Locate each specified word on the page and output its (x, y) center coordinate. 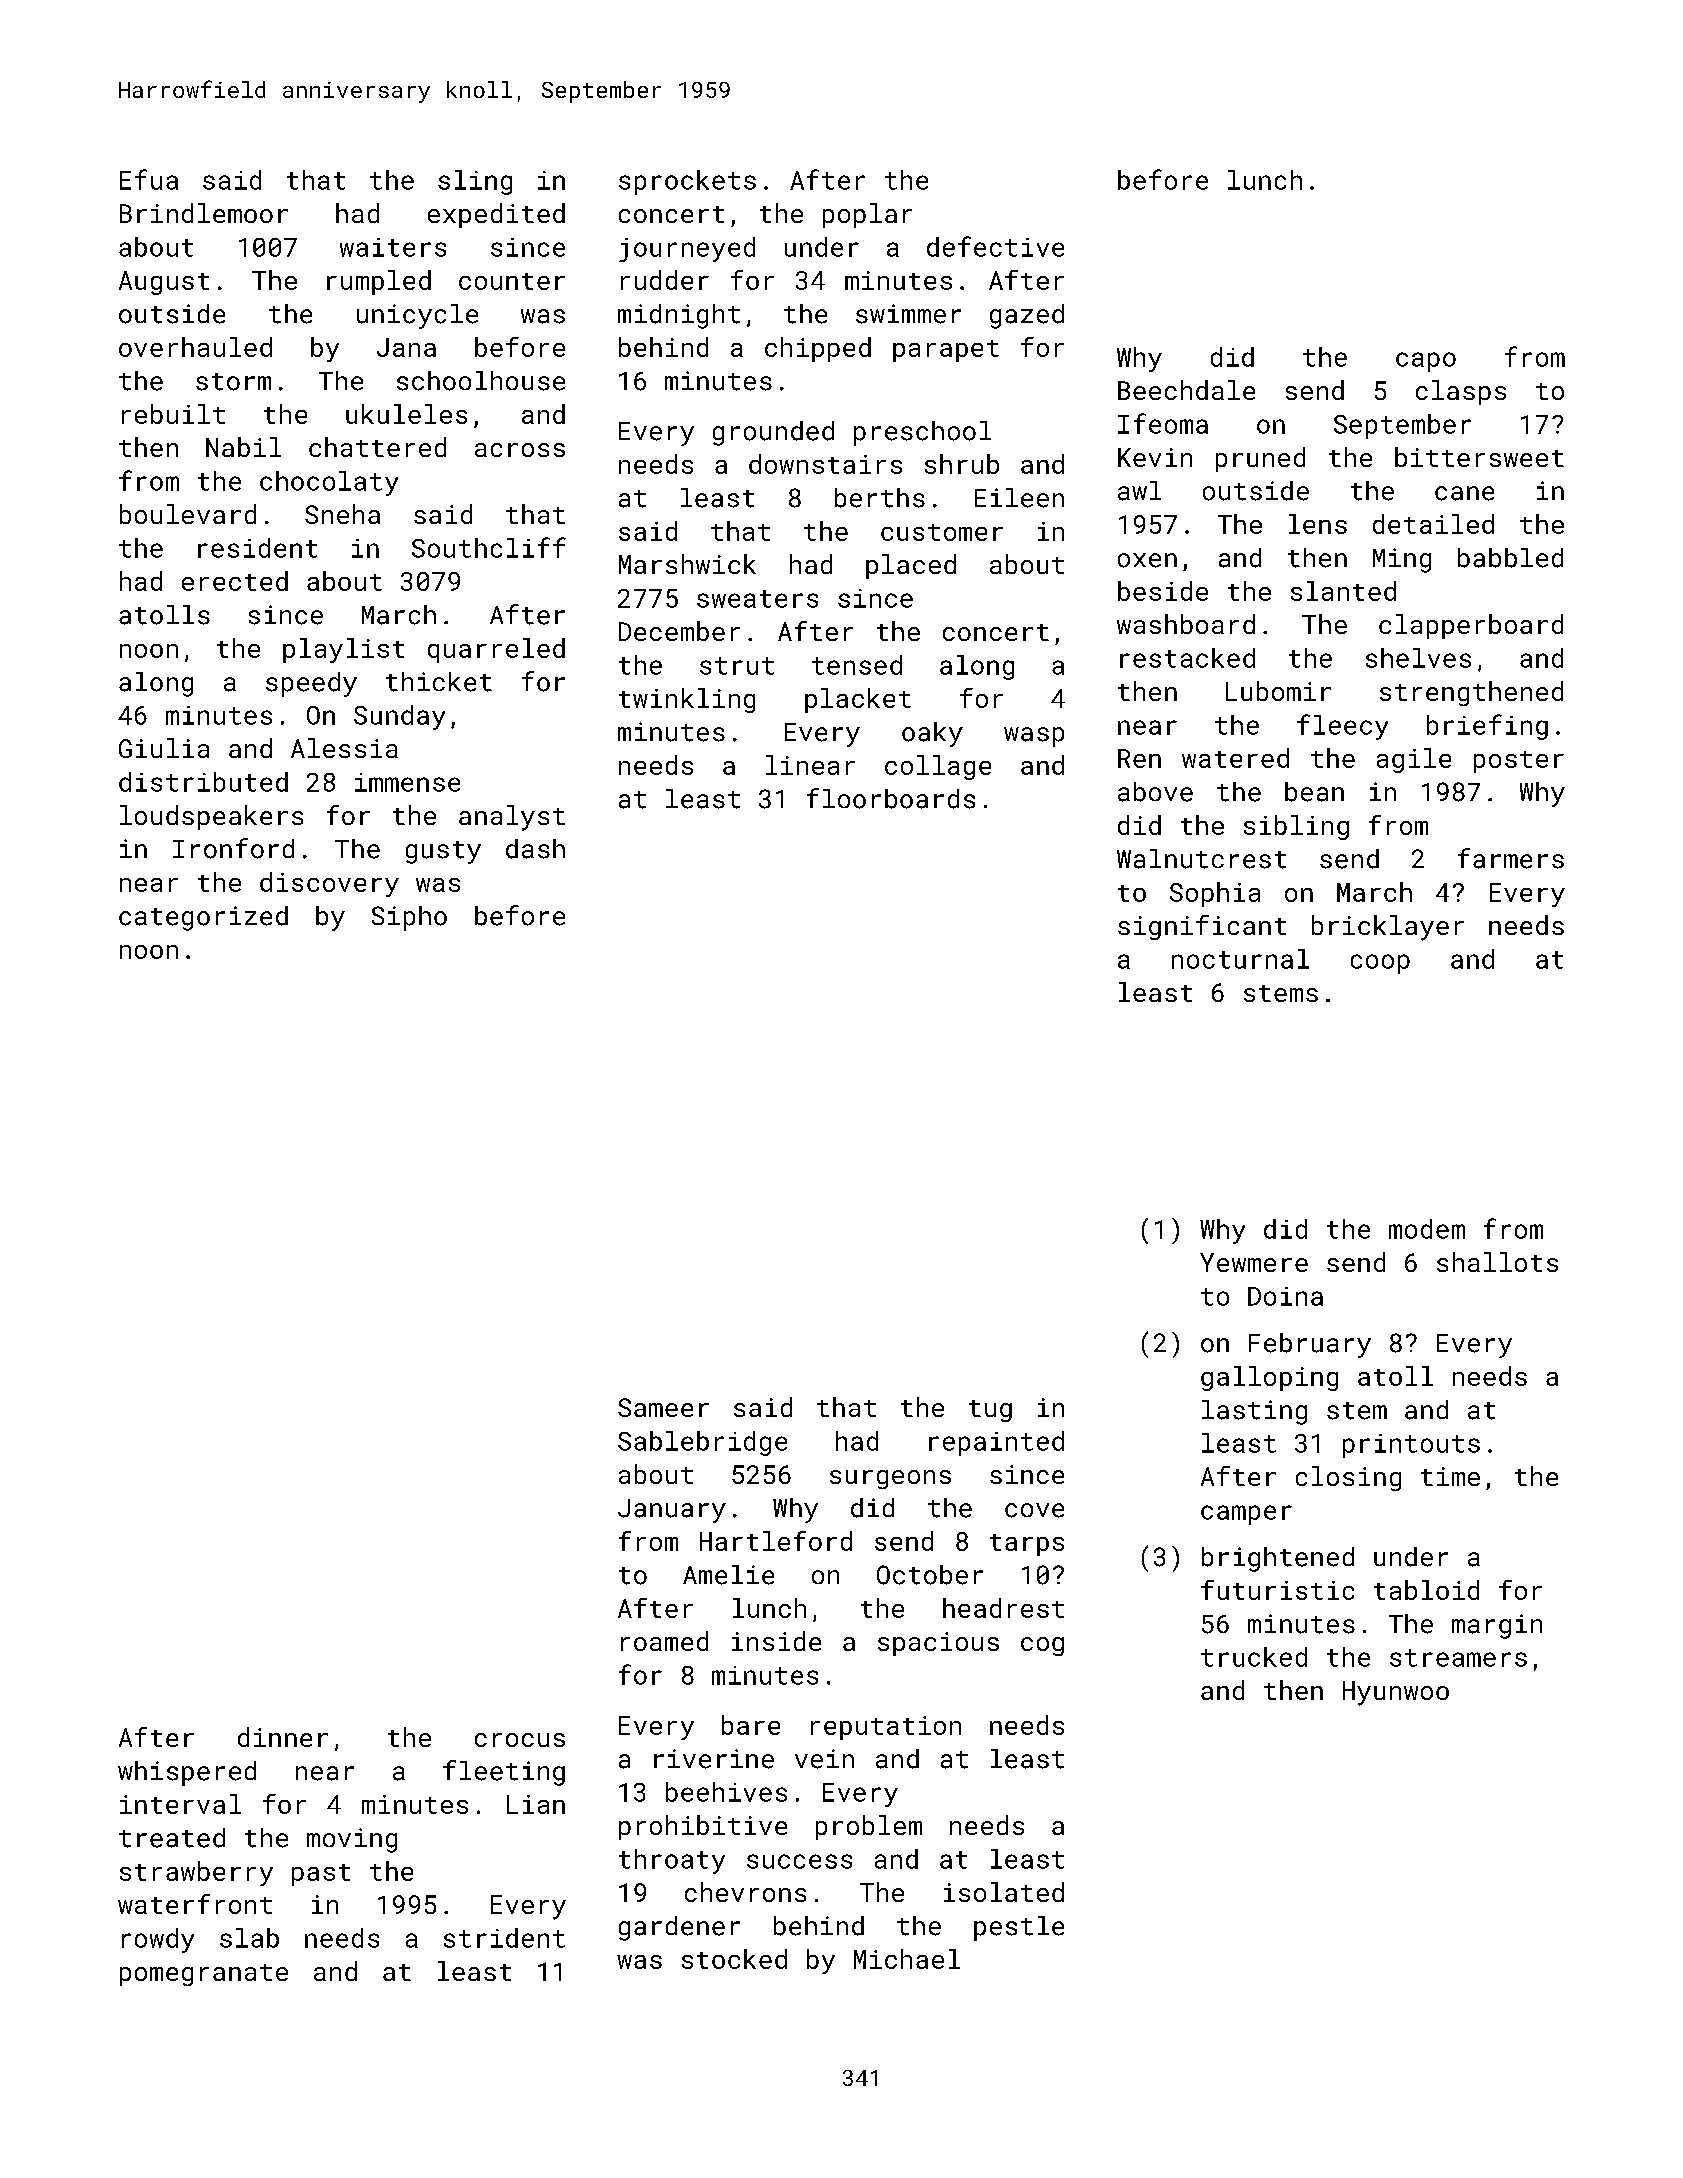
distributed (203, 782)
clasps (1461, 392)
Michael (907, 1959)
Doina (1285, 1296)
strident (504, 1938)
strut (737, 666)
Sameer (663, 1407)
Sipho (409, 918)
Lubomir (1278, 691)
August (164, 283)
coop (1380, 964)
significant (1202, 927)
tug (990, 1411)
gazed (1027, 316)
